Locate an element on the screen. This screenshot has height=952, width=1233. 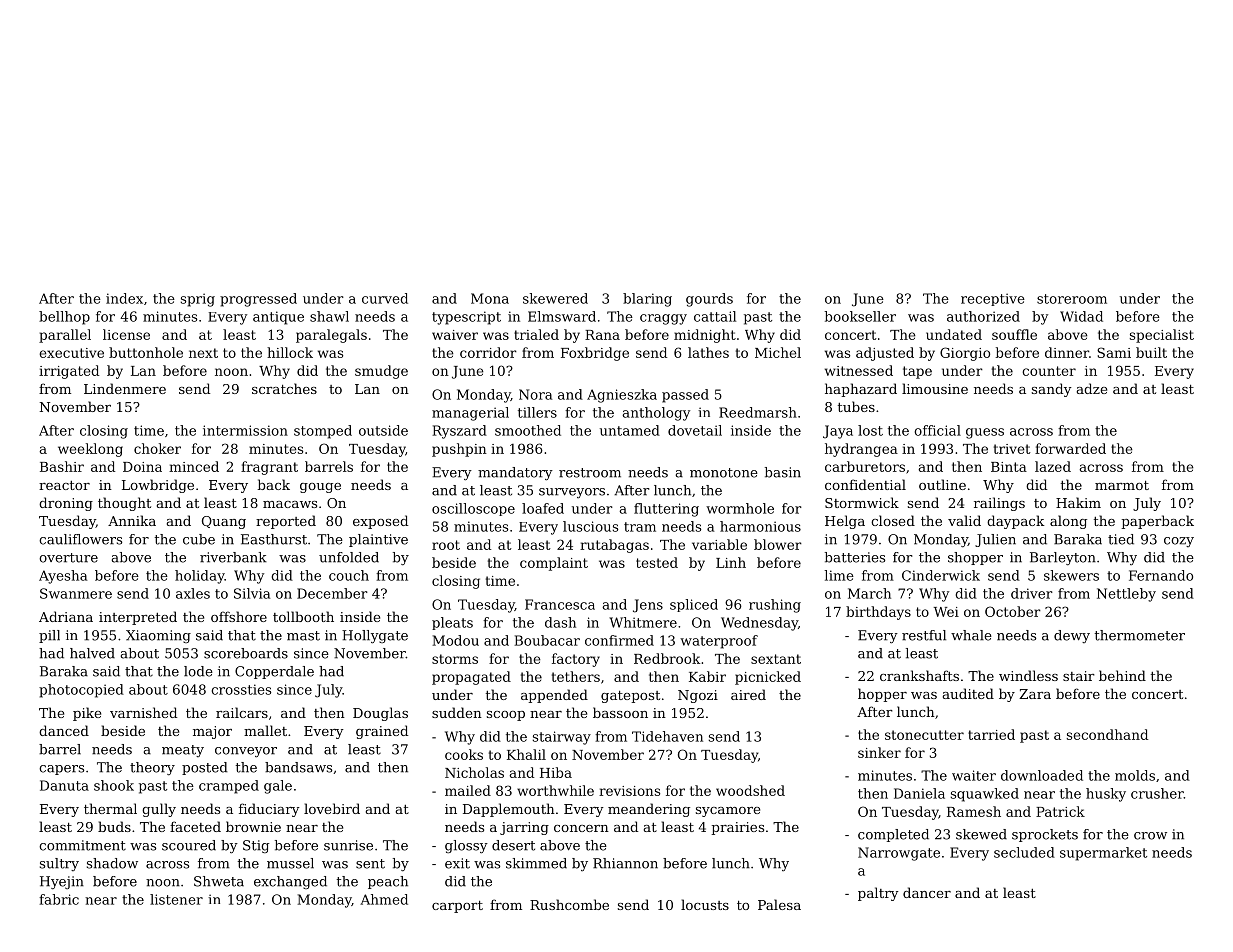
Fernando is located at coordinates (1161, 575).
